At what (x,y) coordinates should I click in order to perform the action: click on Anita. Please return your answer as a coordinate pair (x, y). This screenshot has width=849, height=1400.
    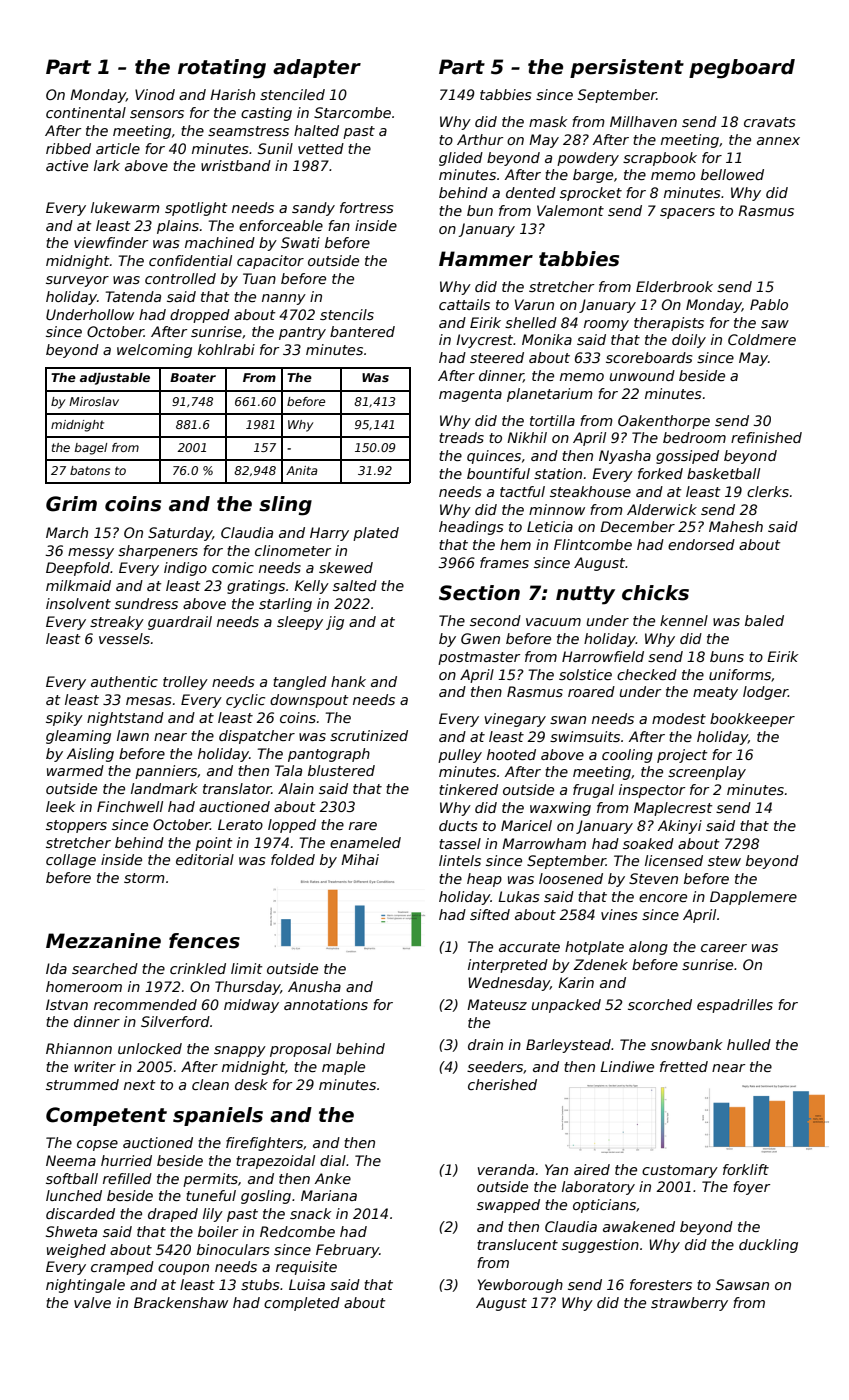
    Looking at the image, I should click on (302, 470).
